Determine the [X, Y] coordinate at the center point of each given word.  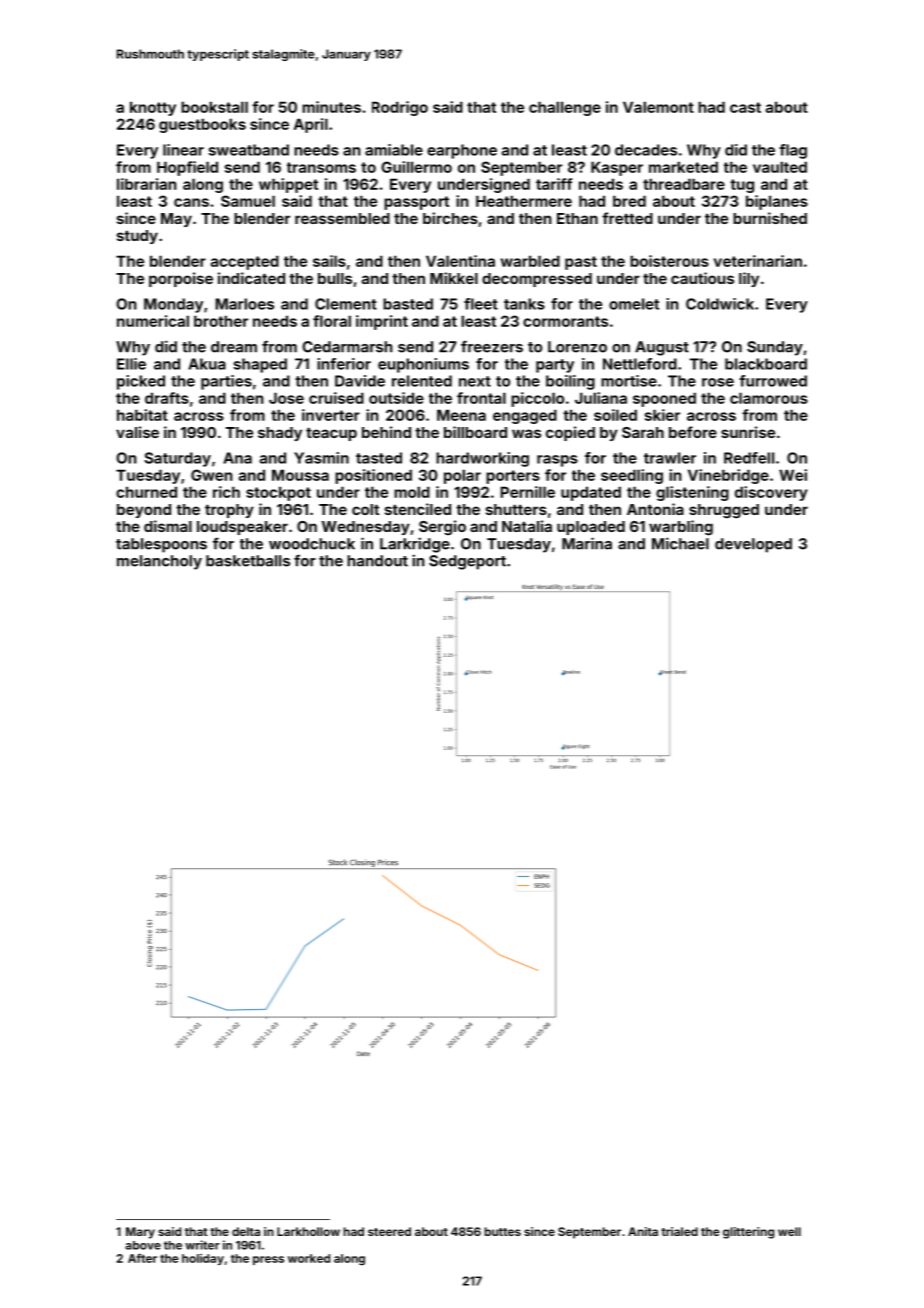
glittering [748, 1233]
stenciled [418, 509]
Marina [587, 543]
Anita [643, 1231]
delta [246, 1231]
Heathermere [524, 201]
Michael [680, 543]
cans [191, 202]
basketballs [248, 561]
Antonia [655, 509]
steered [389, 1231]
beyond [144, 511]
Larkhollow [308, 1231]
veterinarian [758, 261]
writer [202, 1245]
